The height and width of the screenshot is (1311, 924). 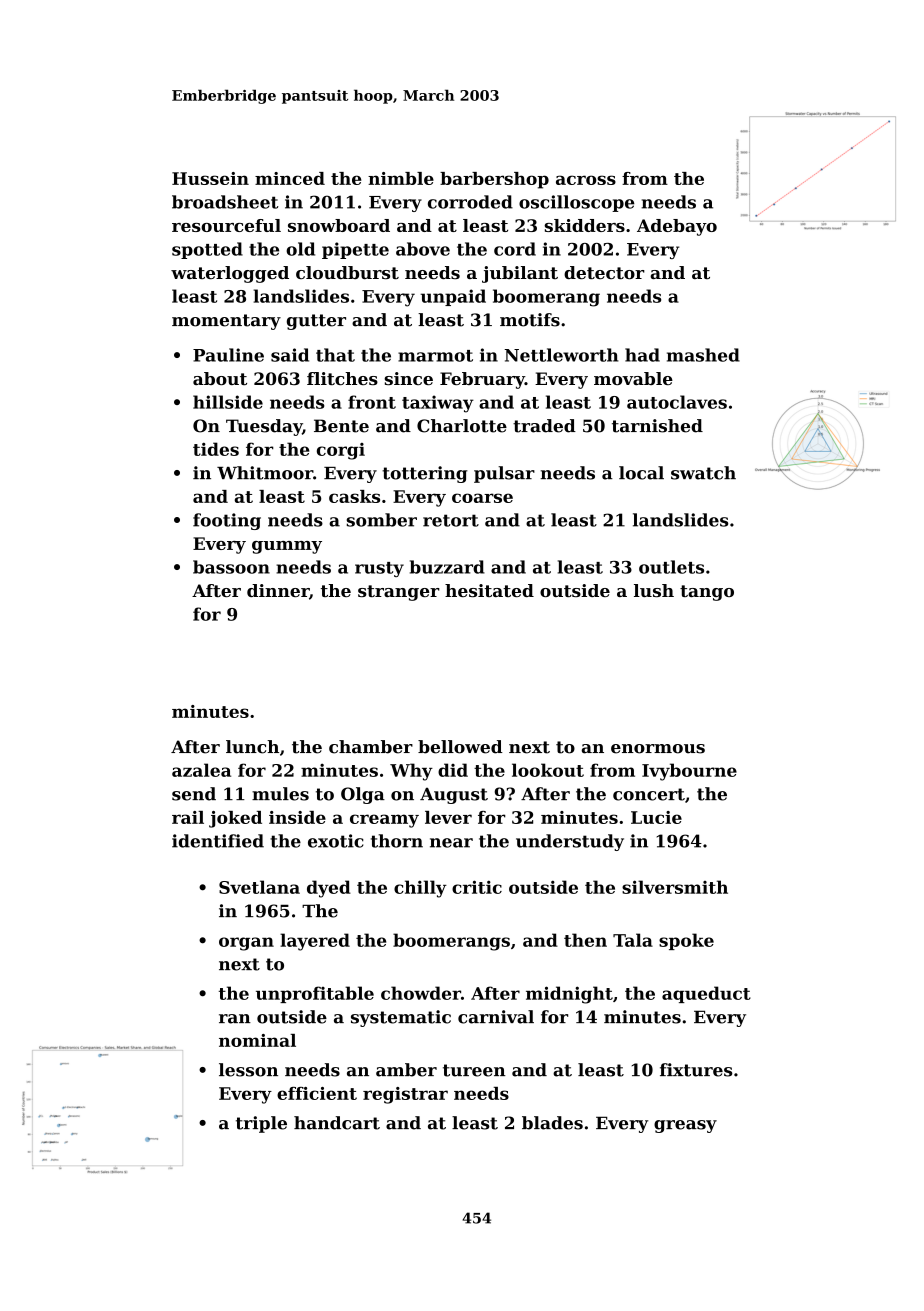 What do you see at coordinates (462, 426) in the screenshot?
I see `Charlotte` at bounding box center [462, 426].
